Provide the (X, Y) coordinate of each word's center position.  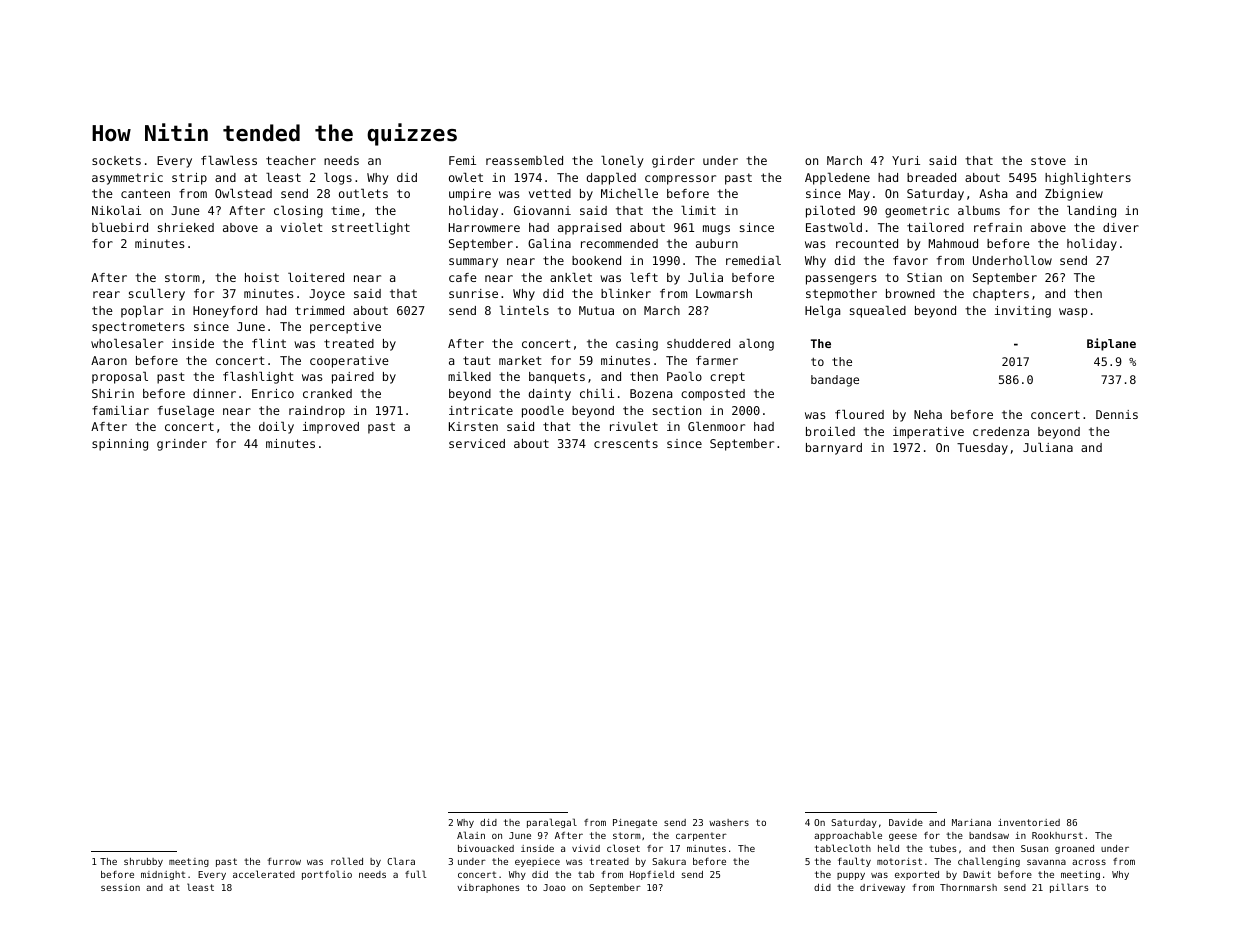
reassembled (524, 160)
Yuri (906, 160)
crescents (626, 443)
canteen (145, 193)
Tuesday (982, 449)
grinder (182, 445)
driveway (882, 888)
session (120, 887)
